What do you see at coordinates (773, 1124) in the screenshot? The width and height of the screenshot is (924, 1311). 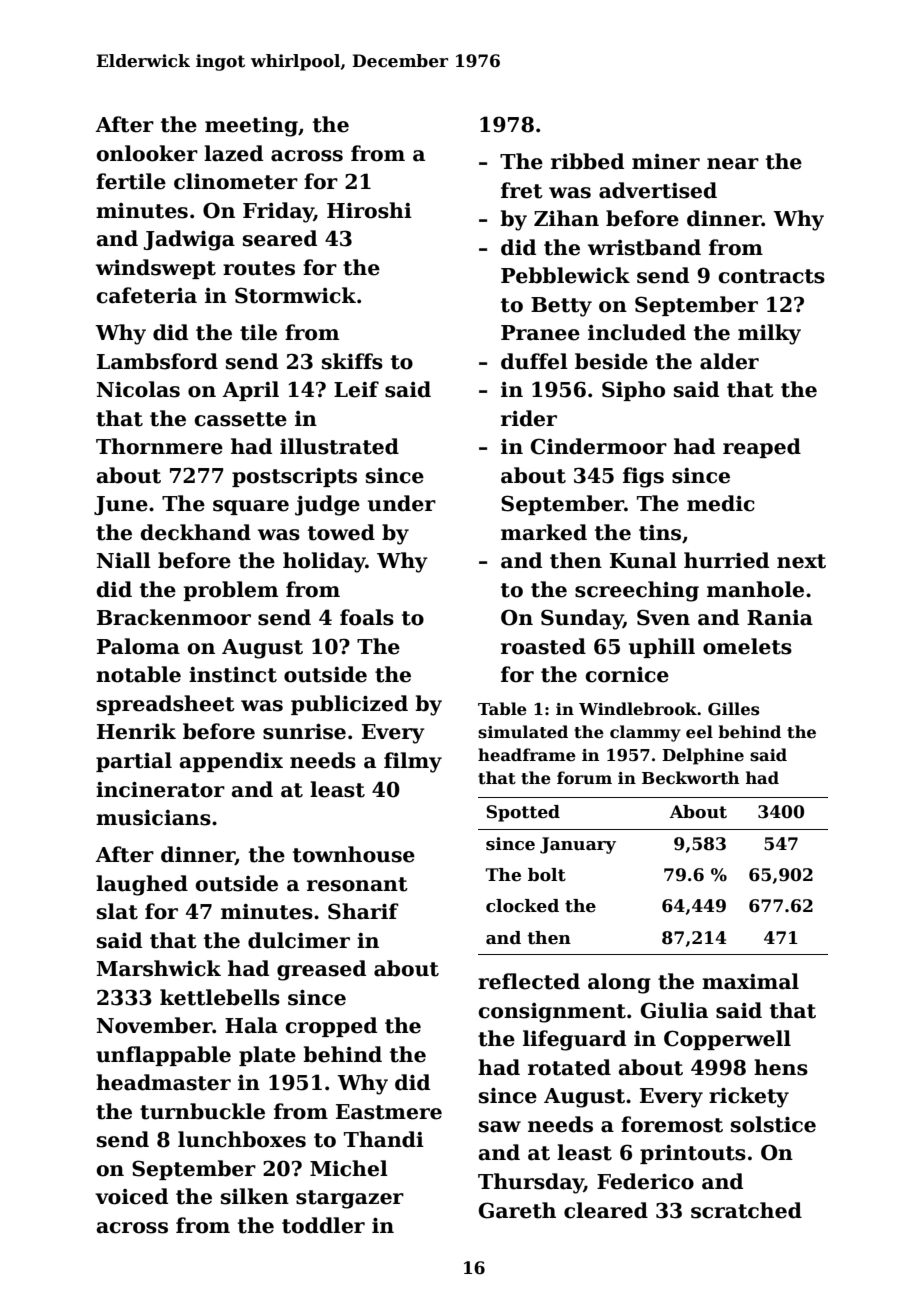 I see `solstice` at bounding box center [773, 1124].
